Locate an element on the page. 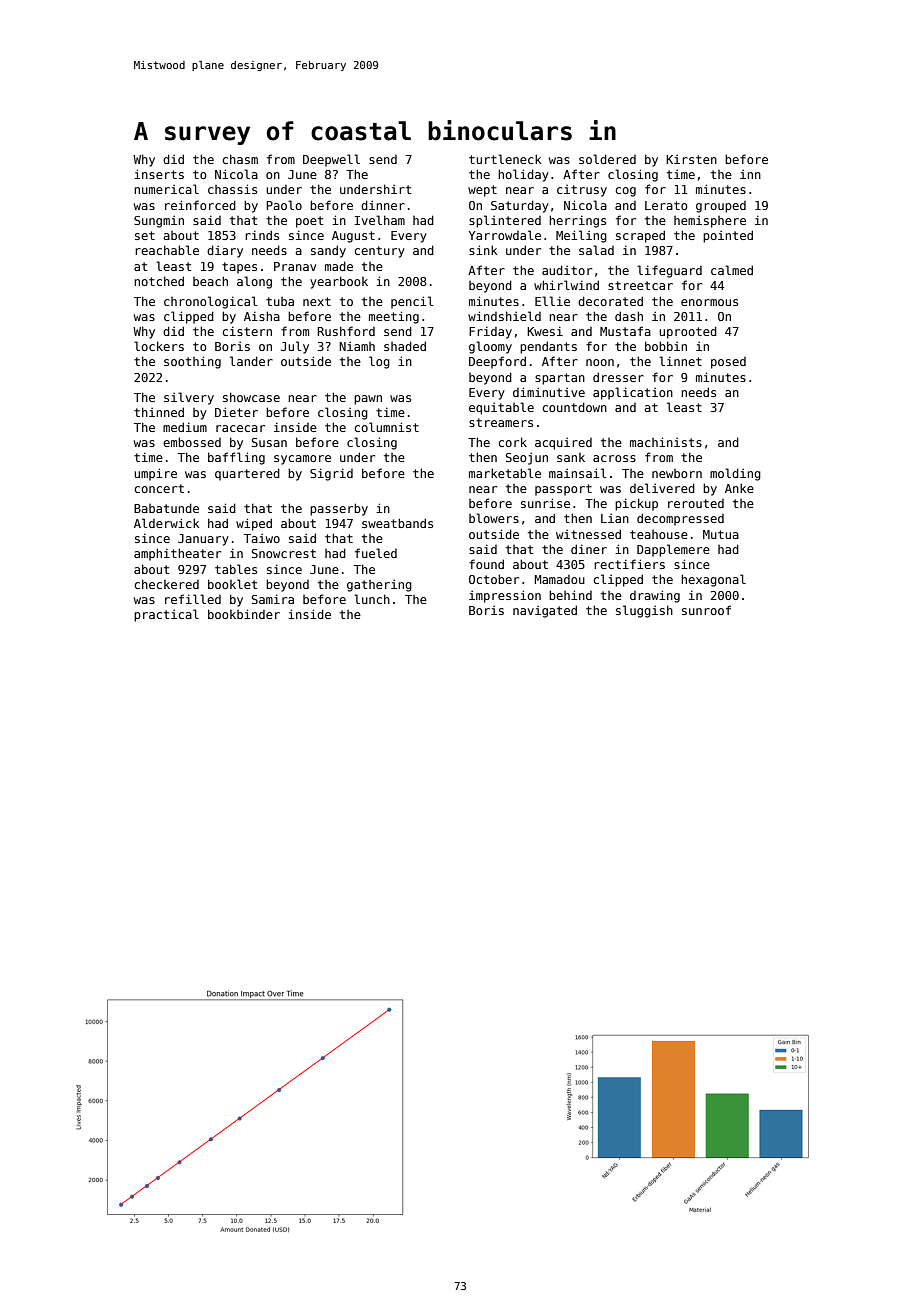 The height and width of the image is (1316, 908). baffling is located at coordinates (236, 458).
